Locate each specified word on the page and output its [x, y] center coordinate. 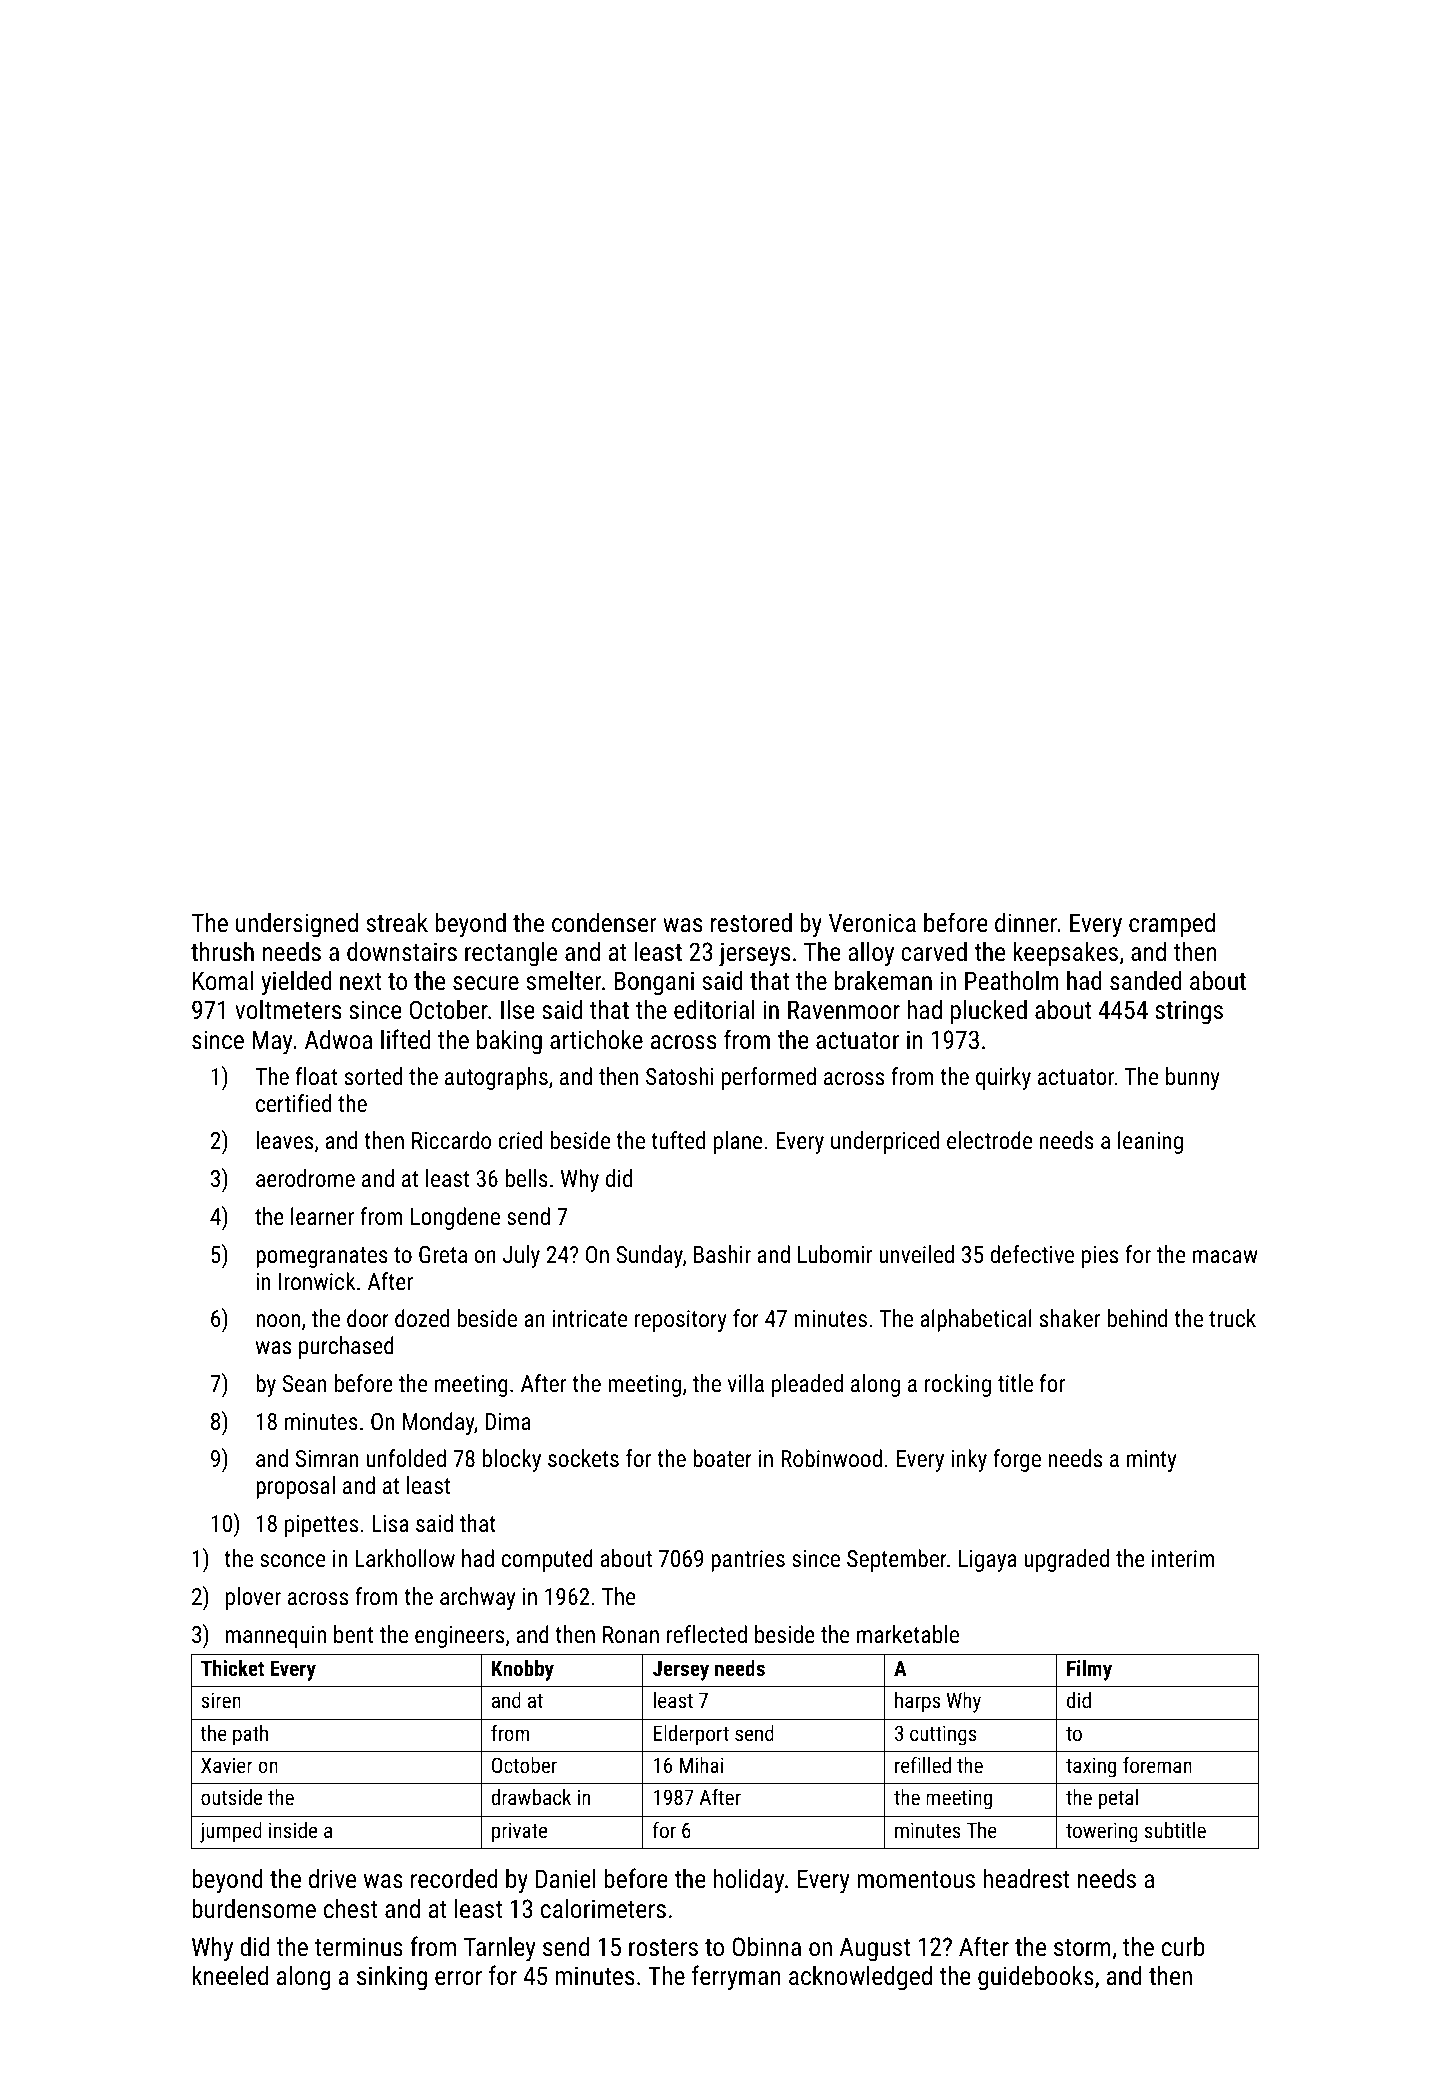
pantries [748, 1561]
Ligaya [987, 1561]
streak [397, 922]
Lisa [390, 1523]
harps [917, 1702]
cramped [1172, 924]
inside [293, 1830]
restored [751, 922]
